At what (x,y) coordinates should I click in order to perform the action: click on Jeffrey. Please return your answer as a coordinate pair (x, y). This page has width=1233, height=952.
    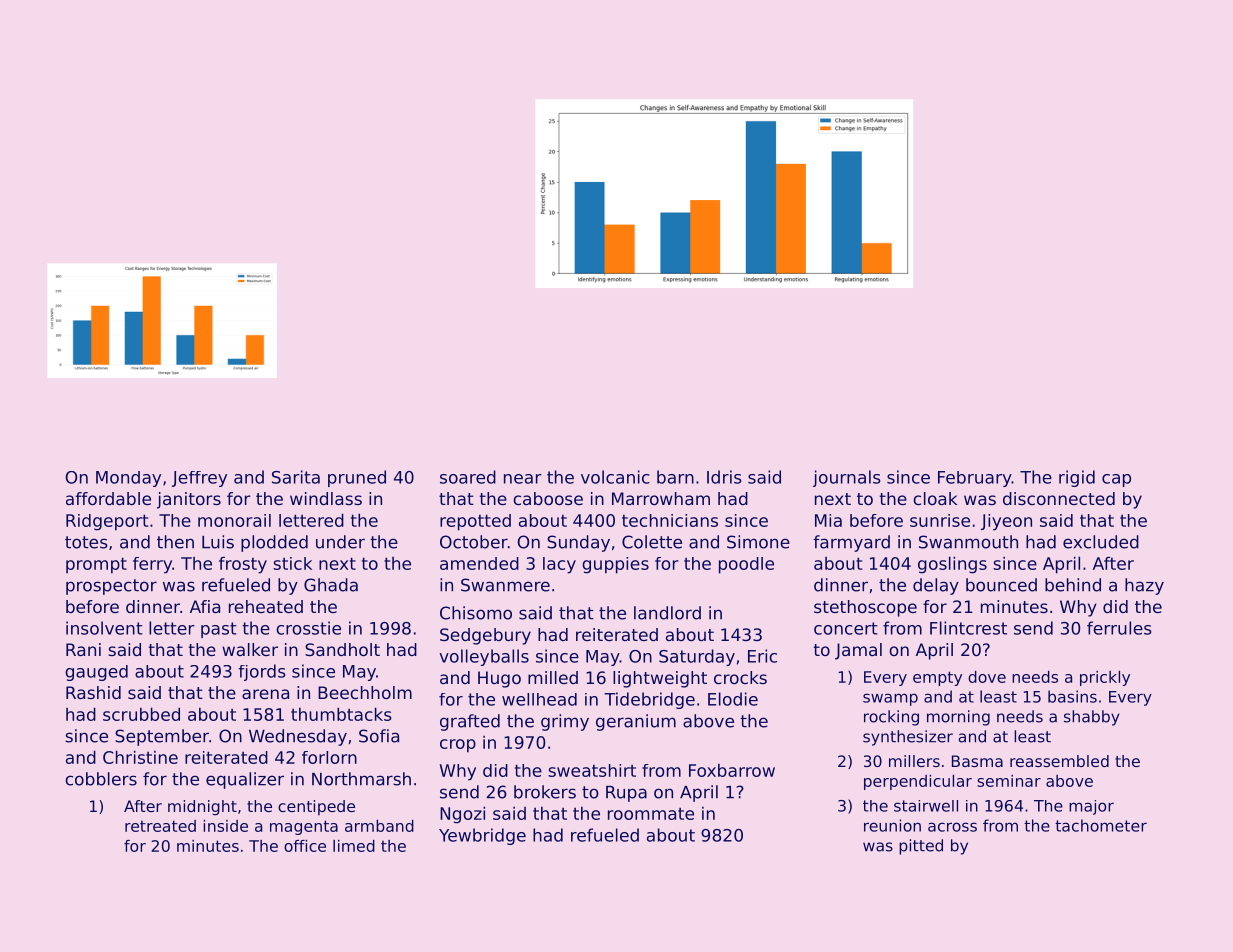
    Looking at the image, I should click on (199, 479).
